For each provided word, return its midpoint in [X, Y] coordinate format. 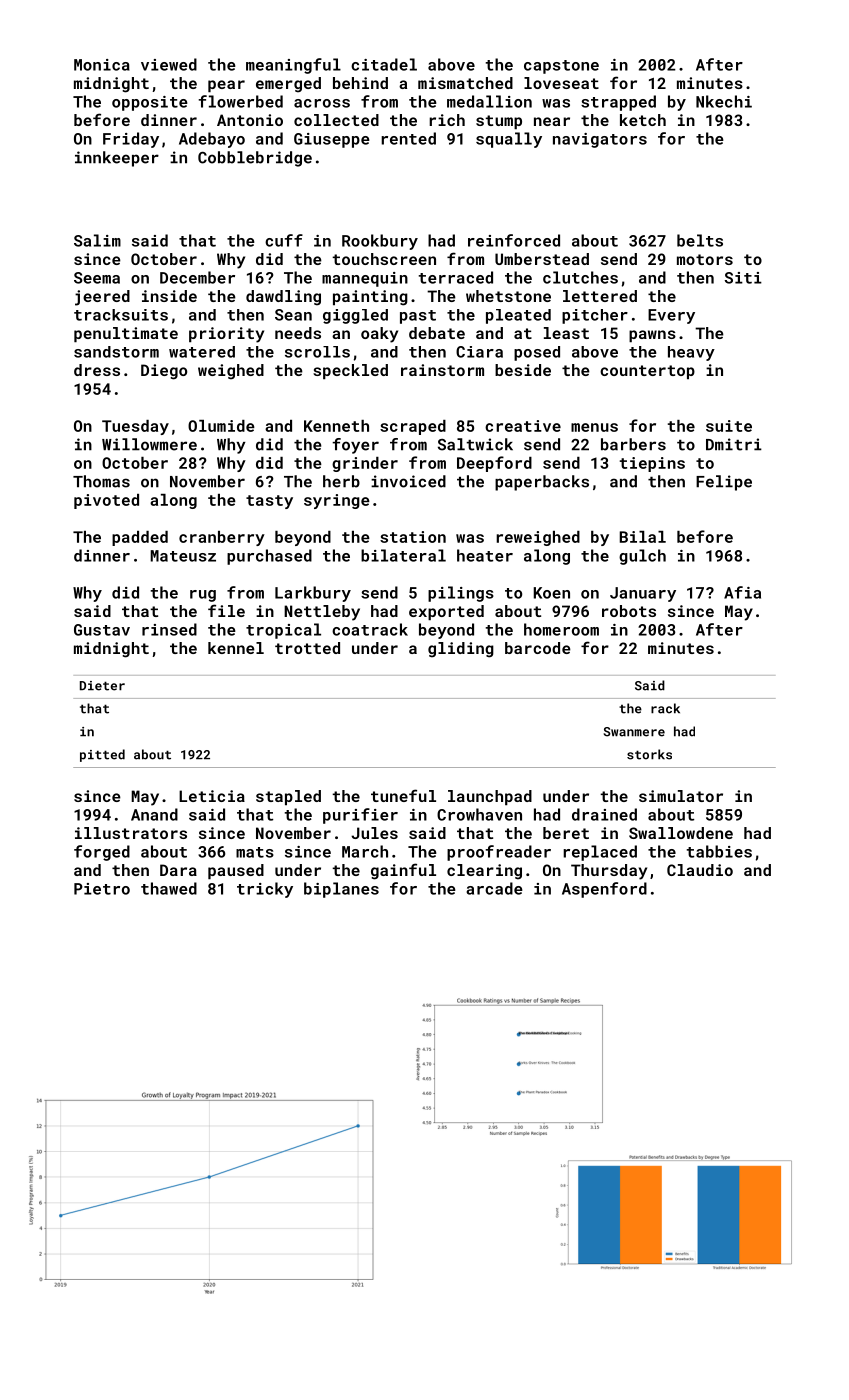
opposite [150, 103]
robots [629, 611]
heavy [691, 353]
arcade [494, 888]
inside [169, 296]
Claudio [700, 870]
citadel [384, 64]
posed [537, 353]
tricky [265, 890]
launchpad [490, 797]
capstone [561, 67]
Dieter [102, 686]
